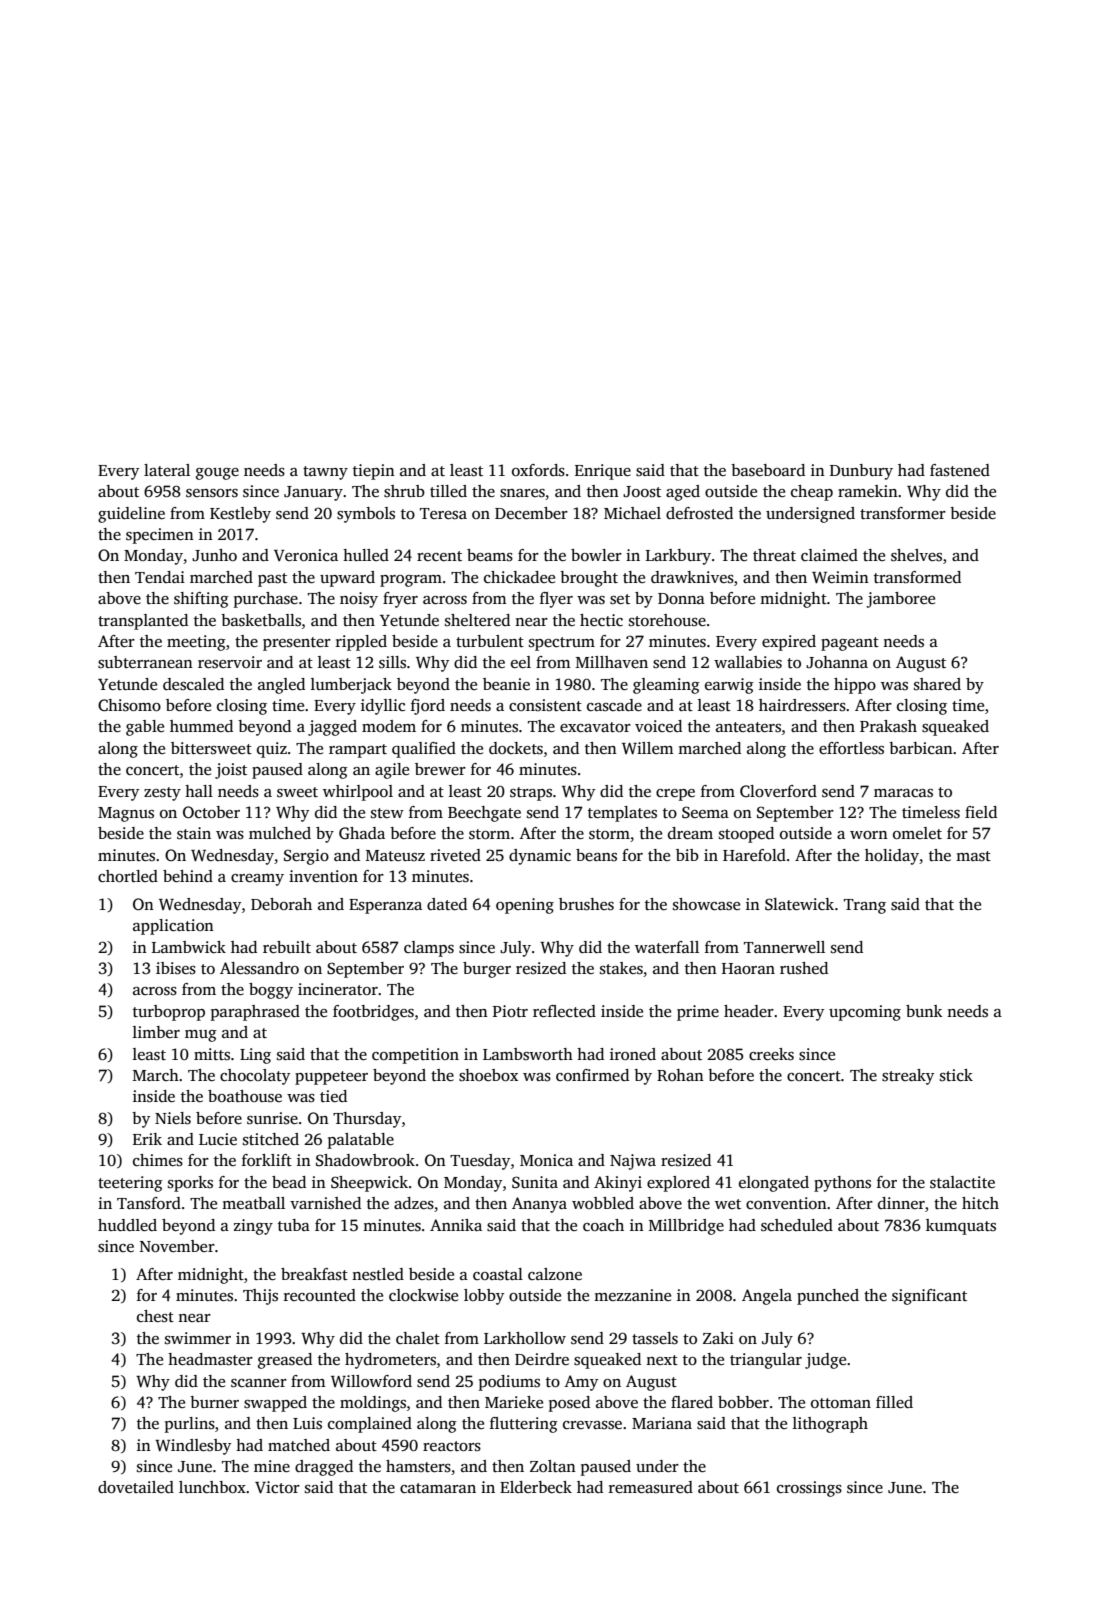 The height and width of the screenshot is (1604, 1107). I want to click on baseboard, so click(768, 470).
